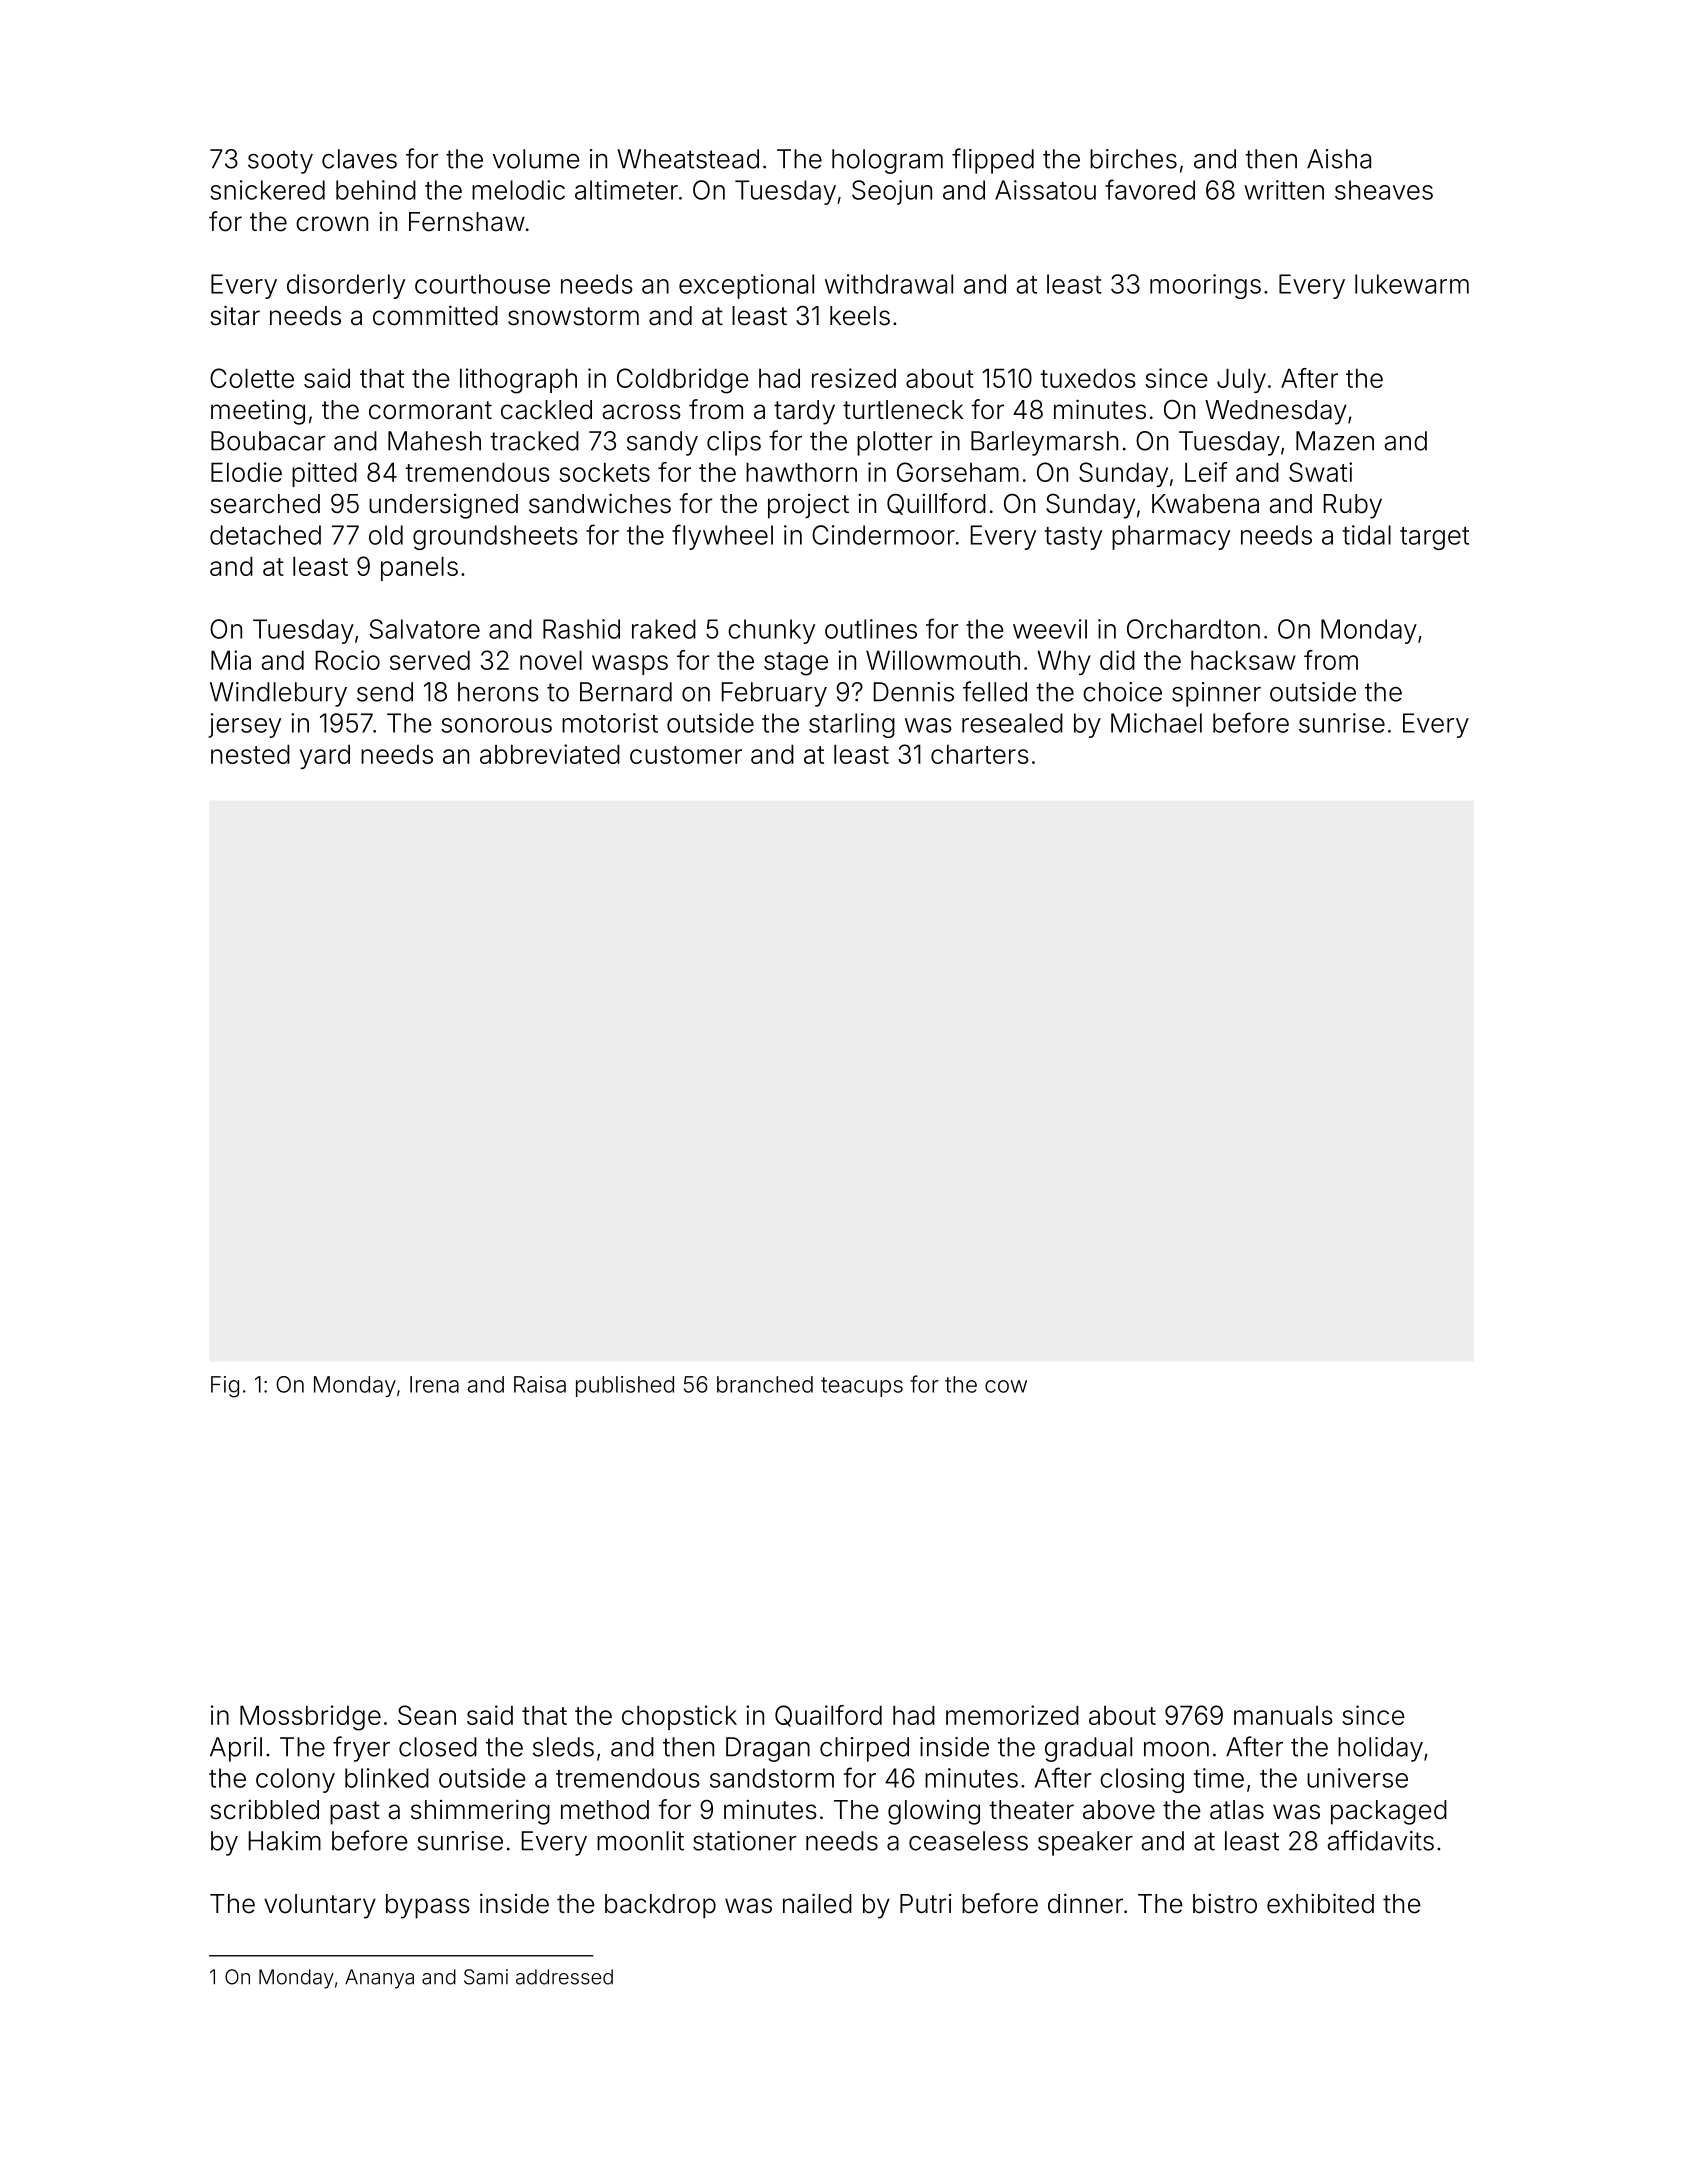  I want to click on Mossbridge, so click(310, 1718).
